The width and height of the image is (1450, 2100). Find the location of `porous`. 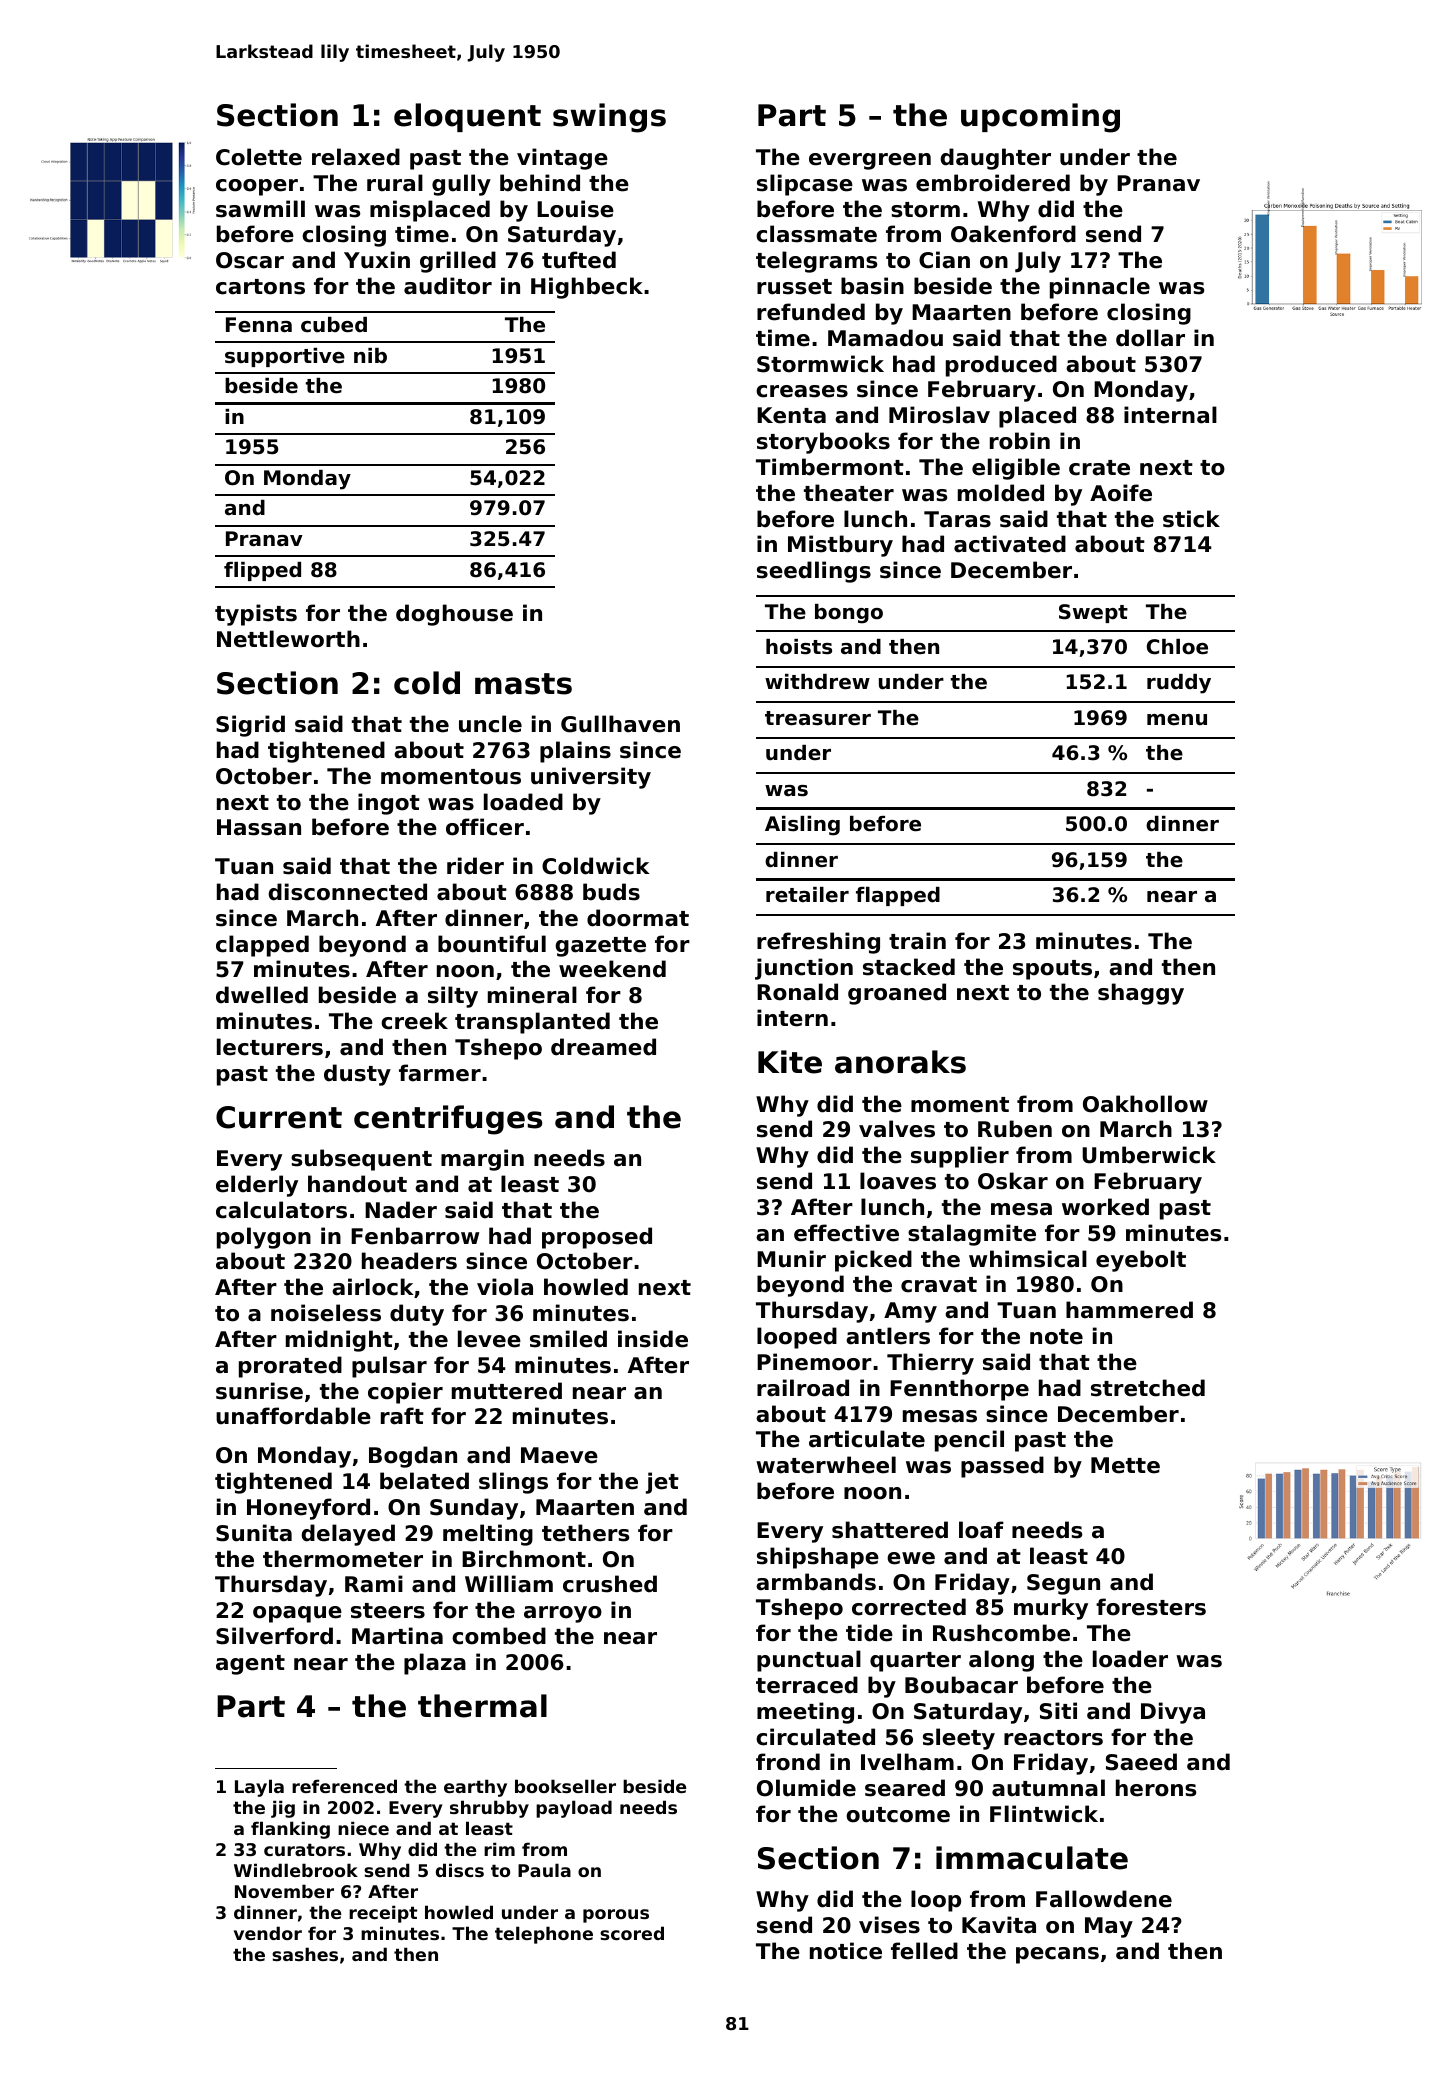

porous is located at coordinates (616, 1916).
